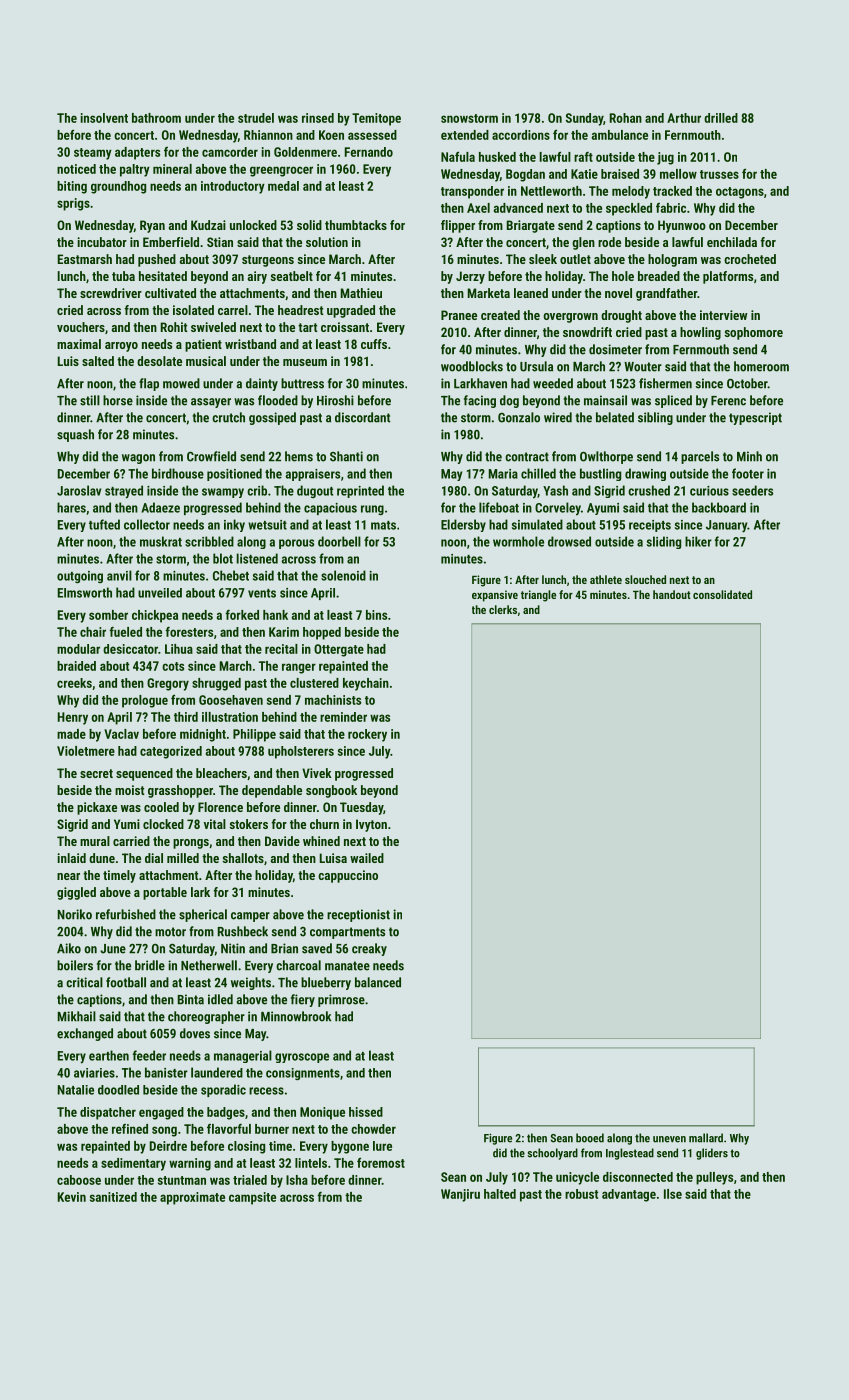 Image resolution: width=849 pixels, height=1400 pixels. Describe the element at coordinates (569, 541) in the screenshot. I see `drowsed` at that location.
